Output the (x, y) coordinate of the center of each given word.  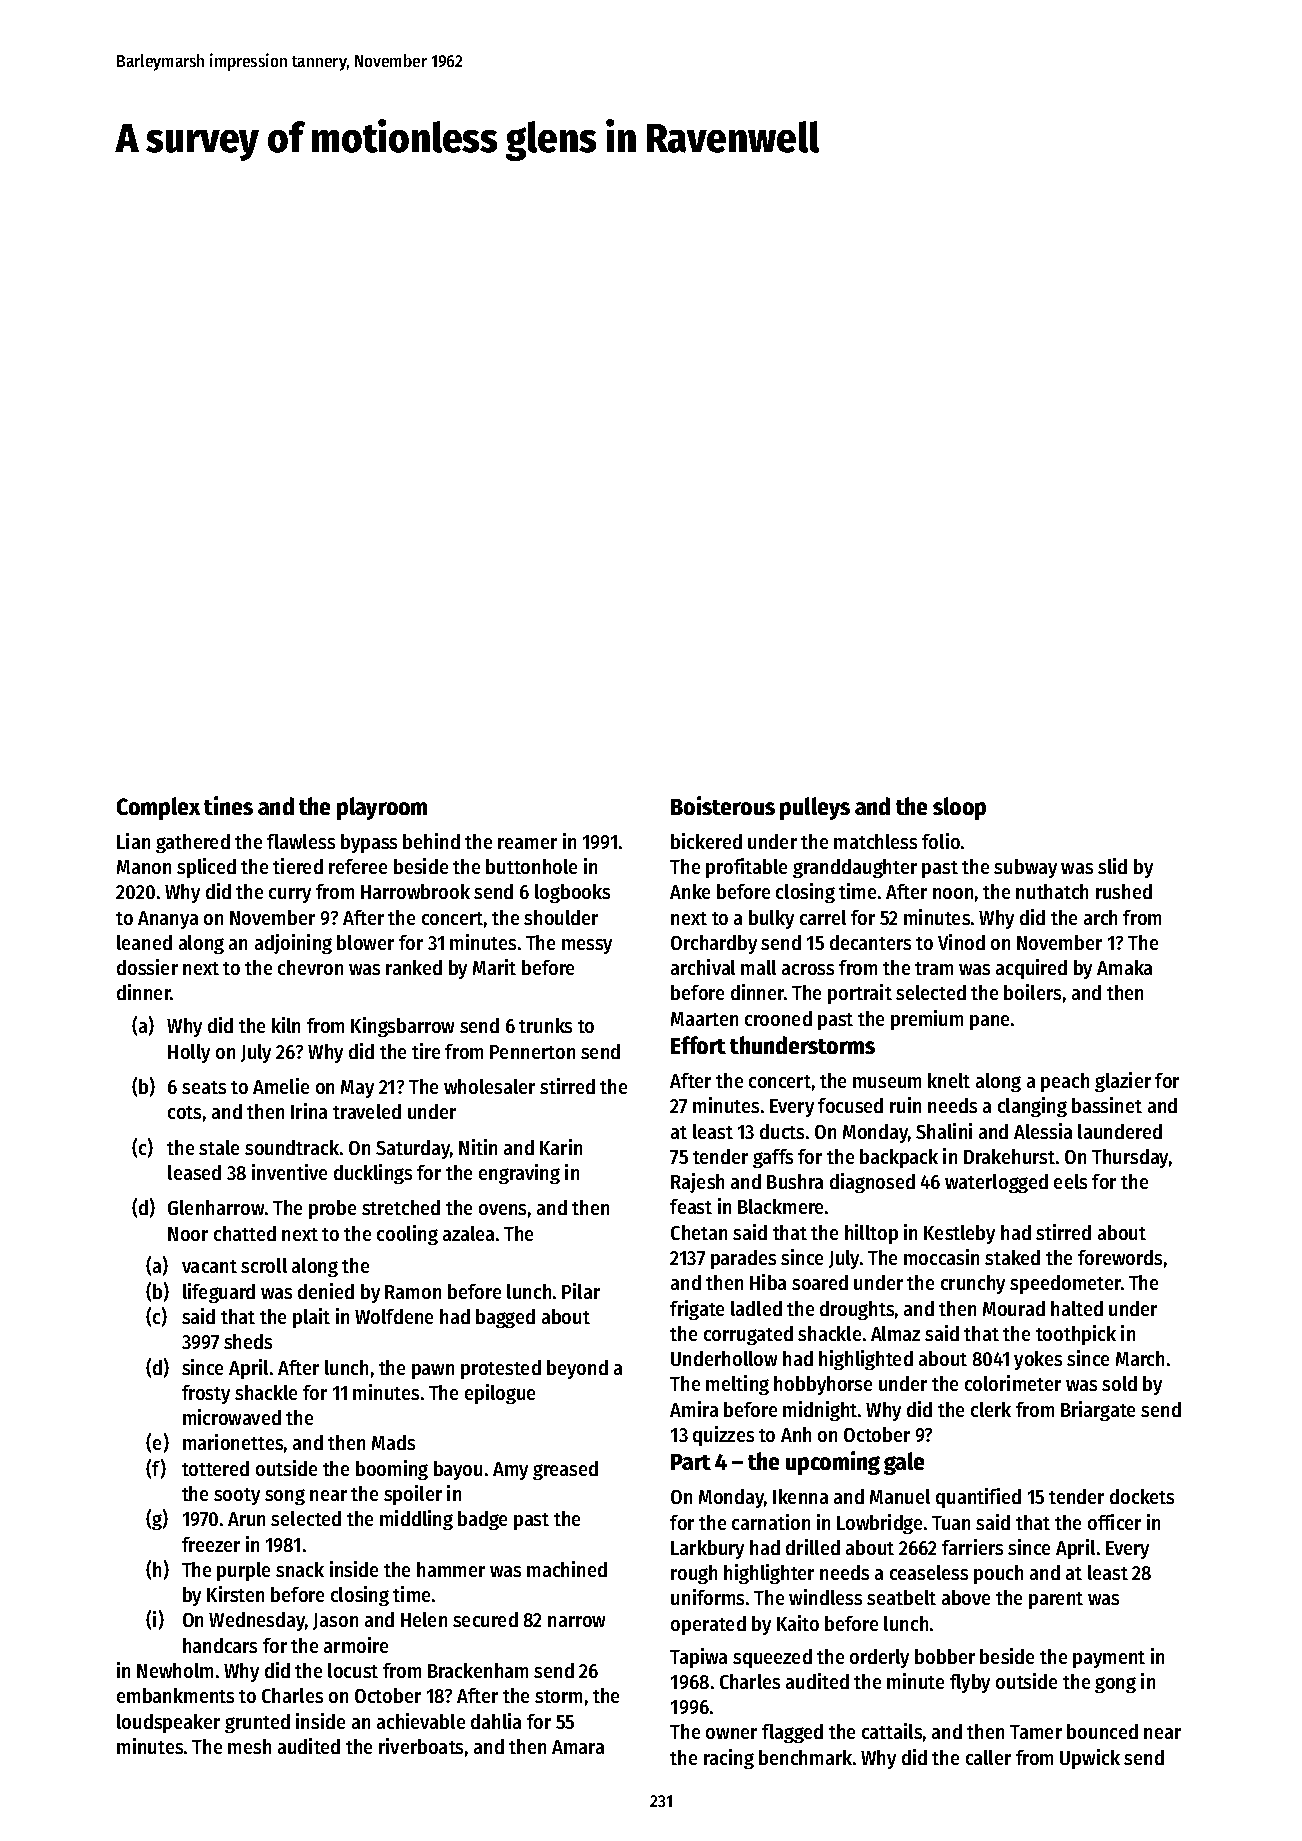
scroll (264, 1265)
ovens (502, 1209)
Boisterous (723, 805)
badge (482, 1520)
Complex (158, 808)
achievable (421, 1721)
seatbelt (901, 1597)
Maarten (704, 1019)
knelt (949, 1080)
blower (365, 942)
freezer (211, 1544)
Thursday (1130, 1158)
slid (1112, 866)
